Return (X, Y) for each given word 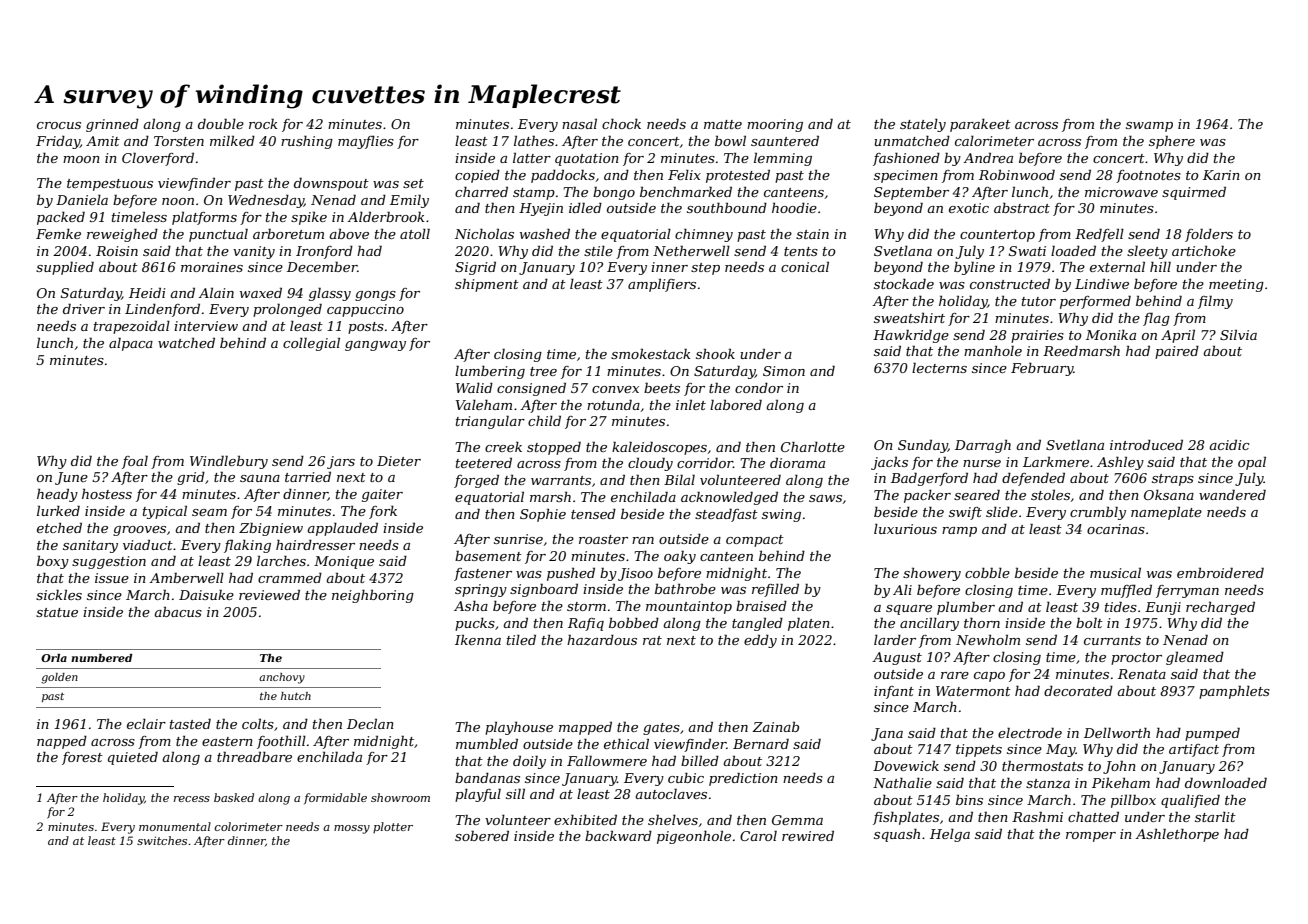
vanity (254, 252)
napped (62, 742)
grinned (112, 125)
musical (1115, 573)
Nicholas (484, 234)
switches (162, 840)
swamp (1149, 127)
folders (1209, 235)
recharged (1220, 608)
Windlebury (229, 462)
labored (736, 405)
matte (723, 124)
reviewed (269, 595)
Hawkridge (911, 336)
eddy (760, 641)
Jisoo (635, 574)
